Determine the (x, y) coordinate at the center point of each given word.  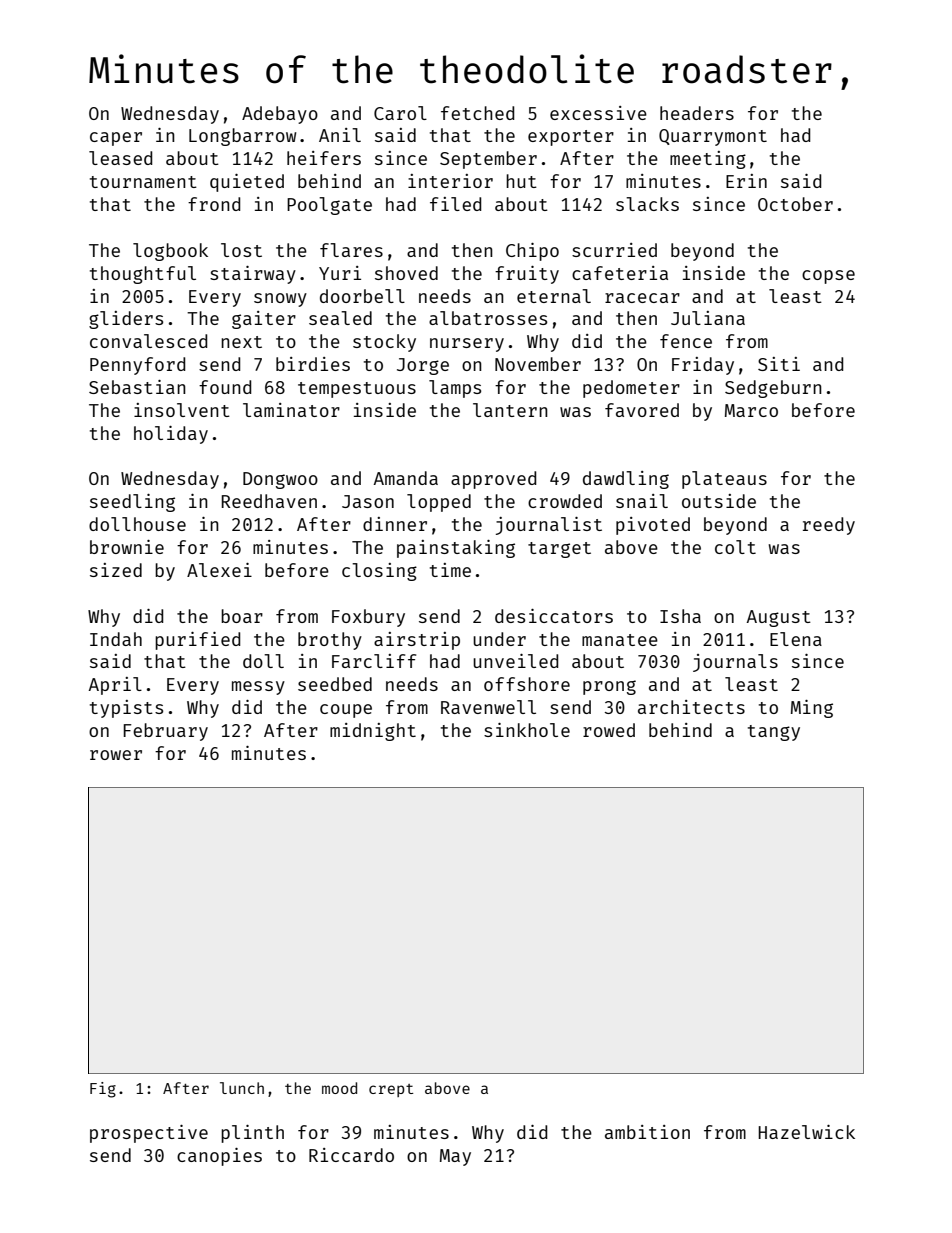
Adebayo (280, 115)
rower (116, 755)
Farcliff (374, 661)
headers (697, 113)
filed (455, 204)
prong (609, 687)
